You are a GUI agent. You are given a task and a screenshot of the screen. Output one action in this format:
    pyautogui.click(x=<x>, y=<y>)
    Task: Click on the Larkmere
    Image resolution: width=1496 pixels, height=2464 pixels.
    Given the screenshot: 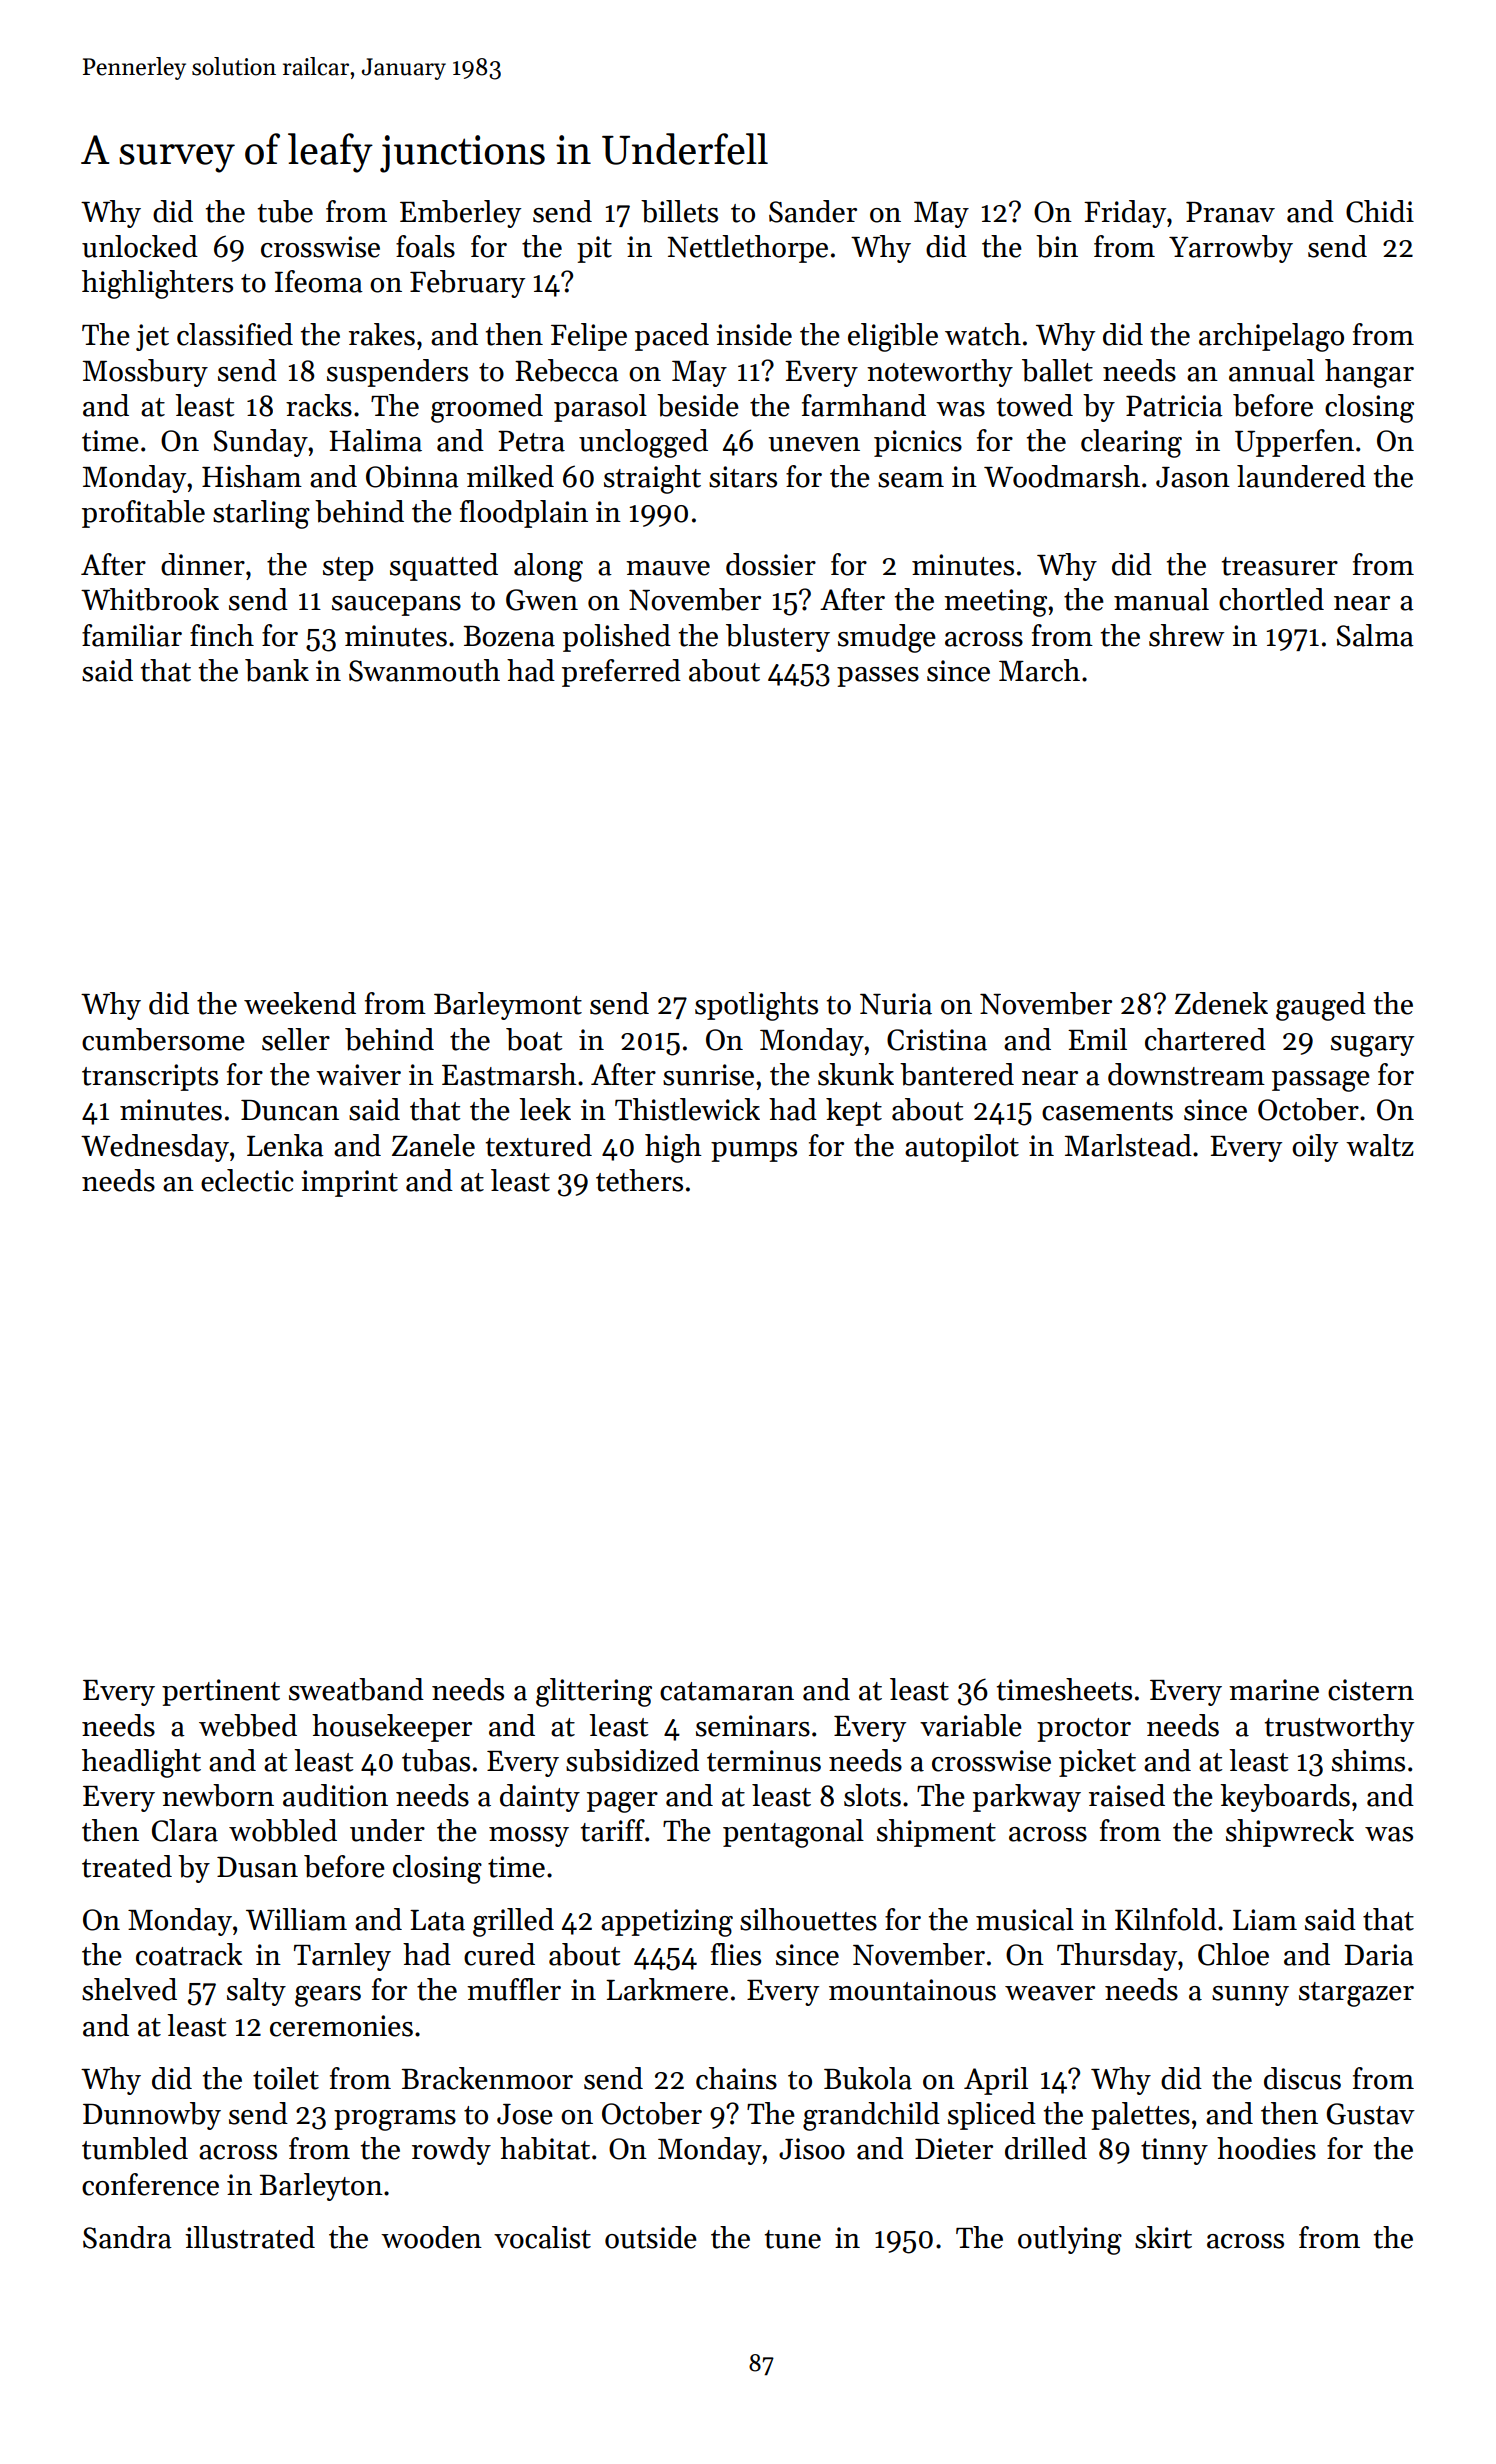 What is the action you would take?
    pyautogui.click(x=667, y=1989)
